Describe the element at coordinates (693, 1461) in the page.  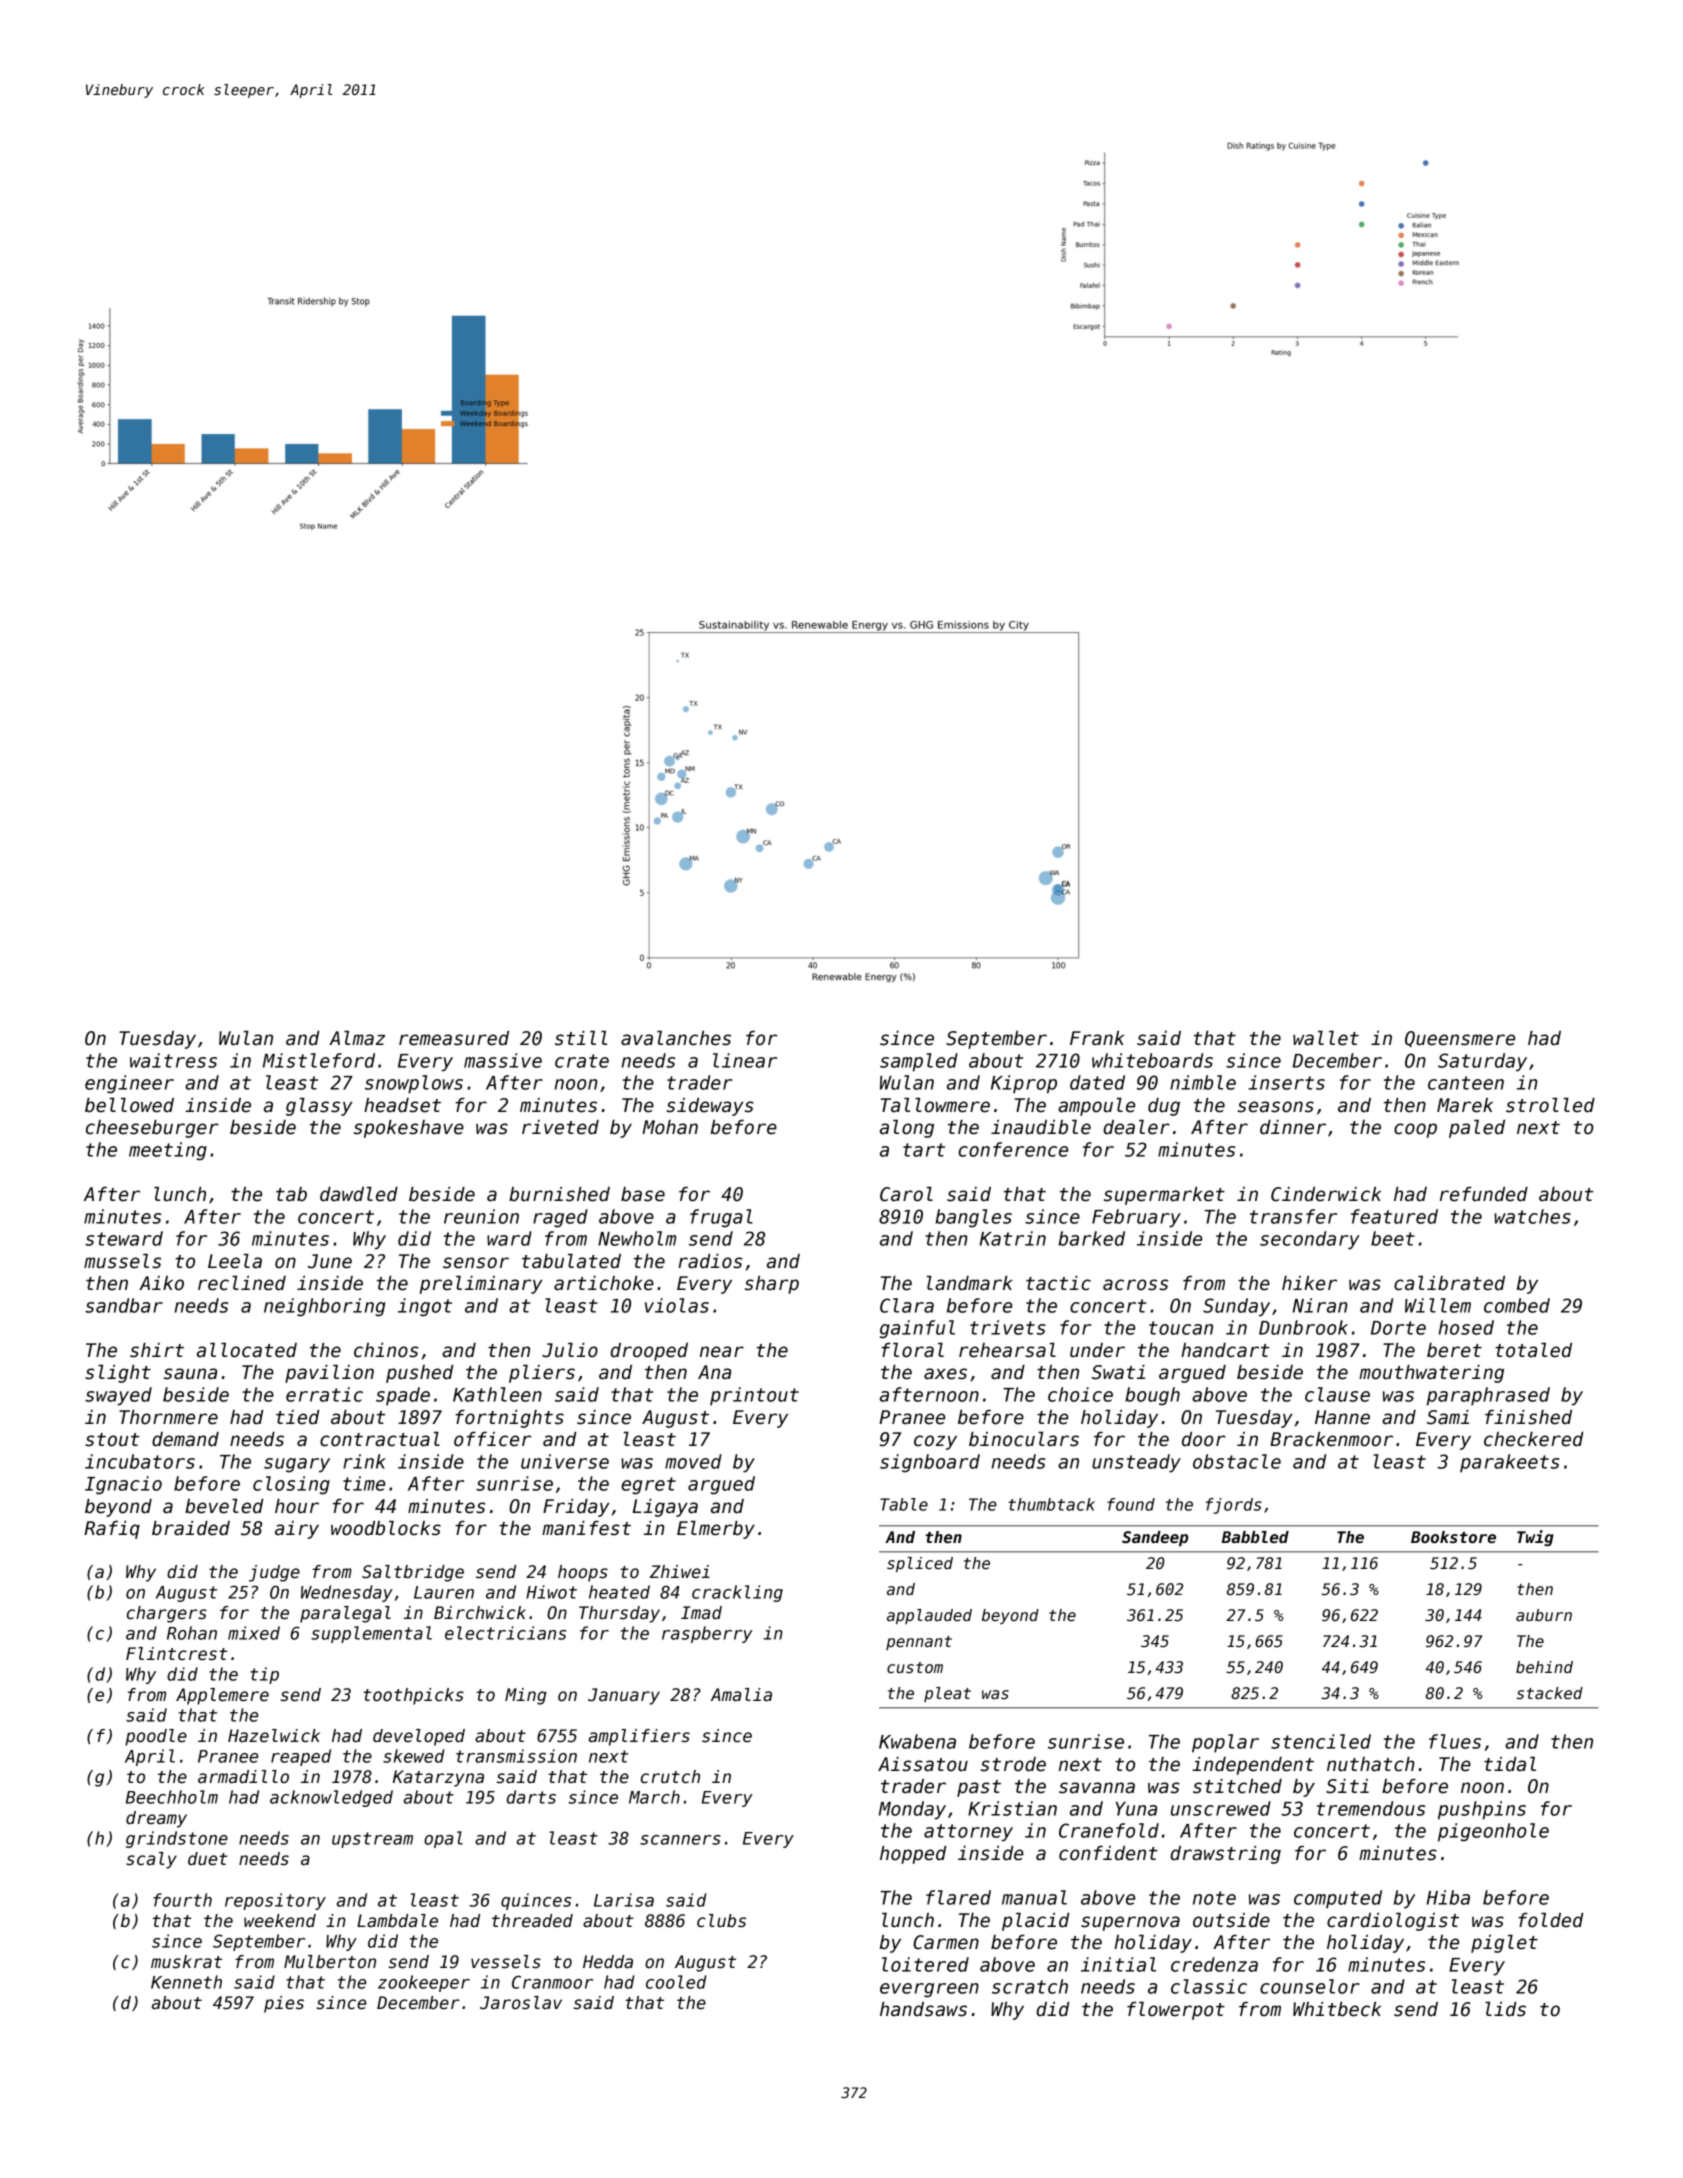
I see `moved` at that location.
